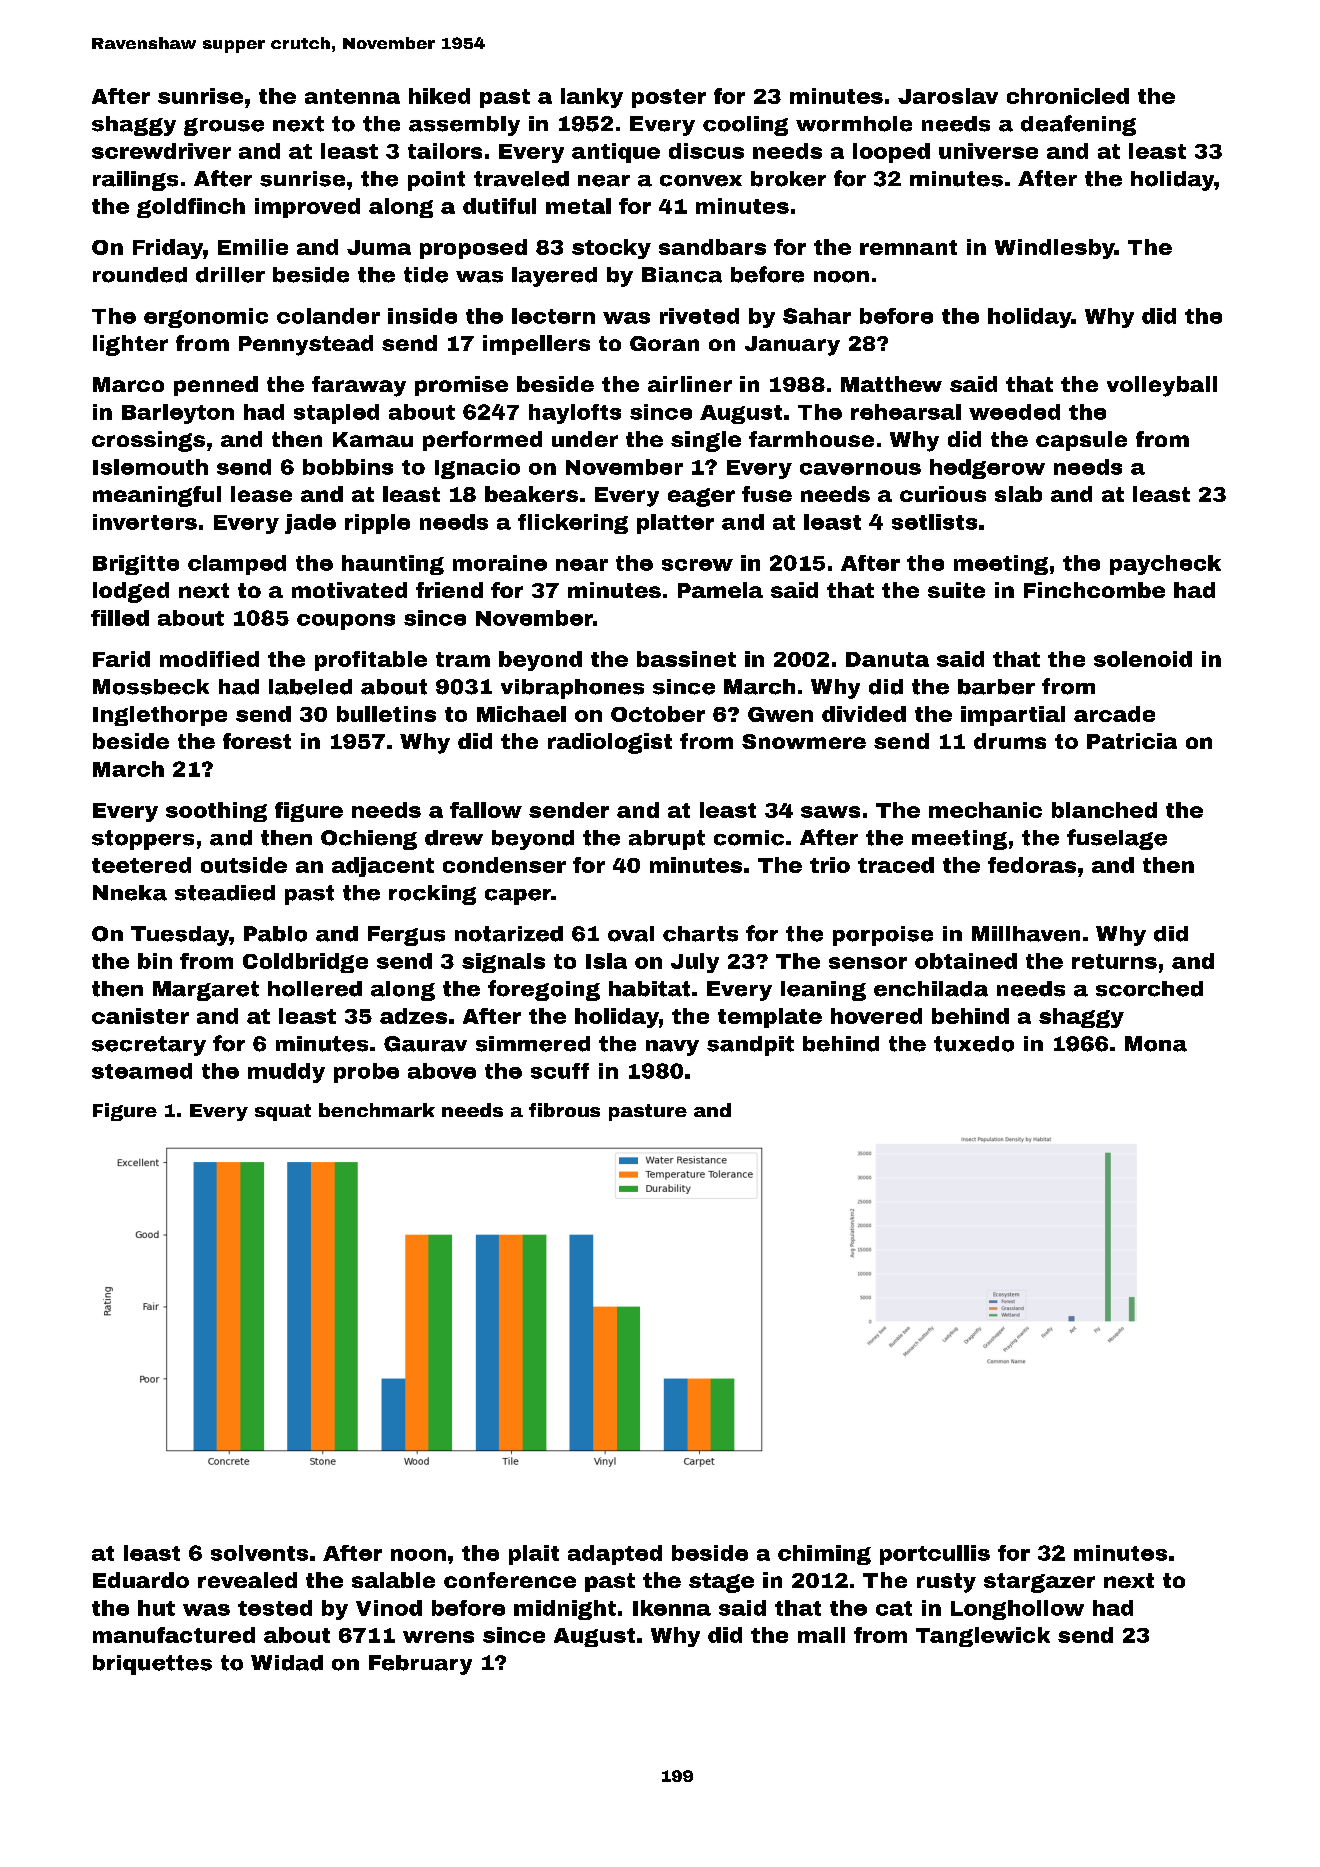 Image resolution: width=1320 pixels, height=1867 pixels. What do you see at coordinates (1094, 590) in the screenshot?
I see `Finchcombe` at bounding box center [1094, 590].
